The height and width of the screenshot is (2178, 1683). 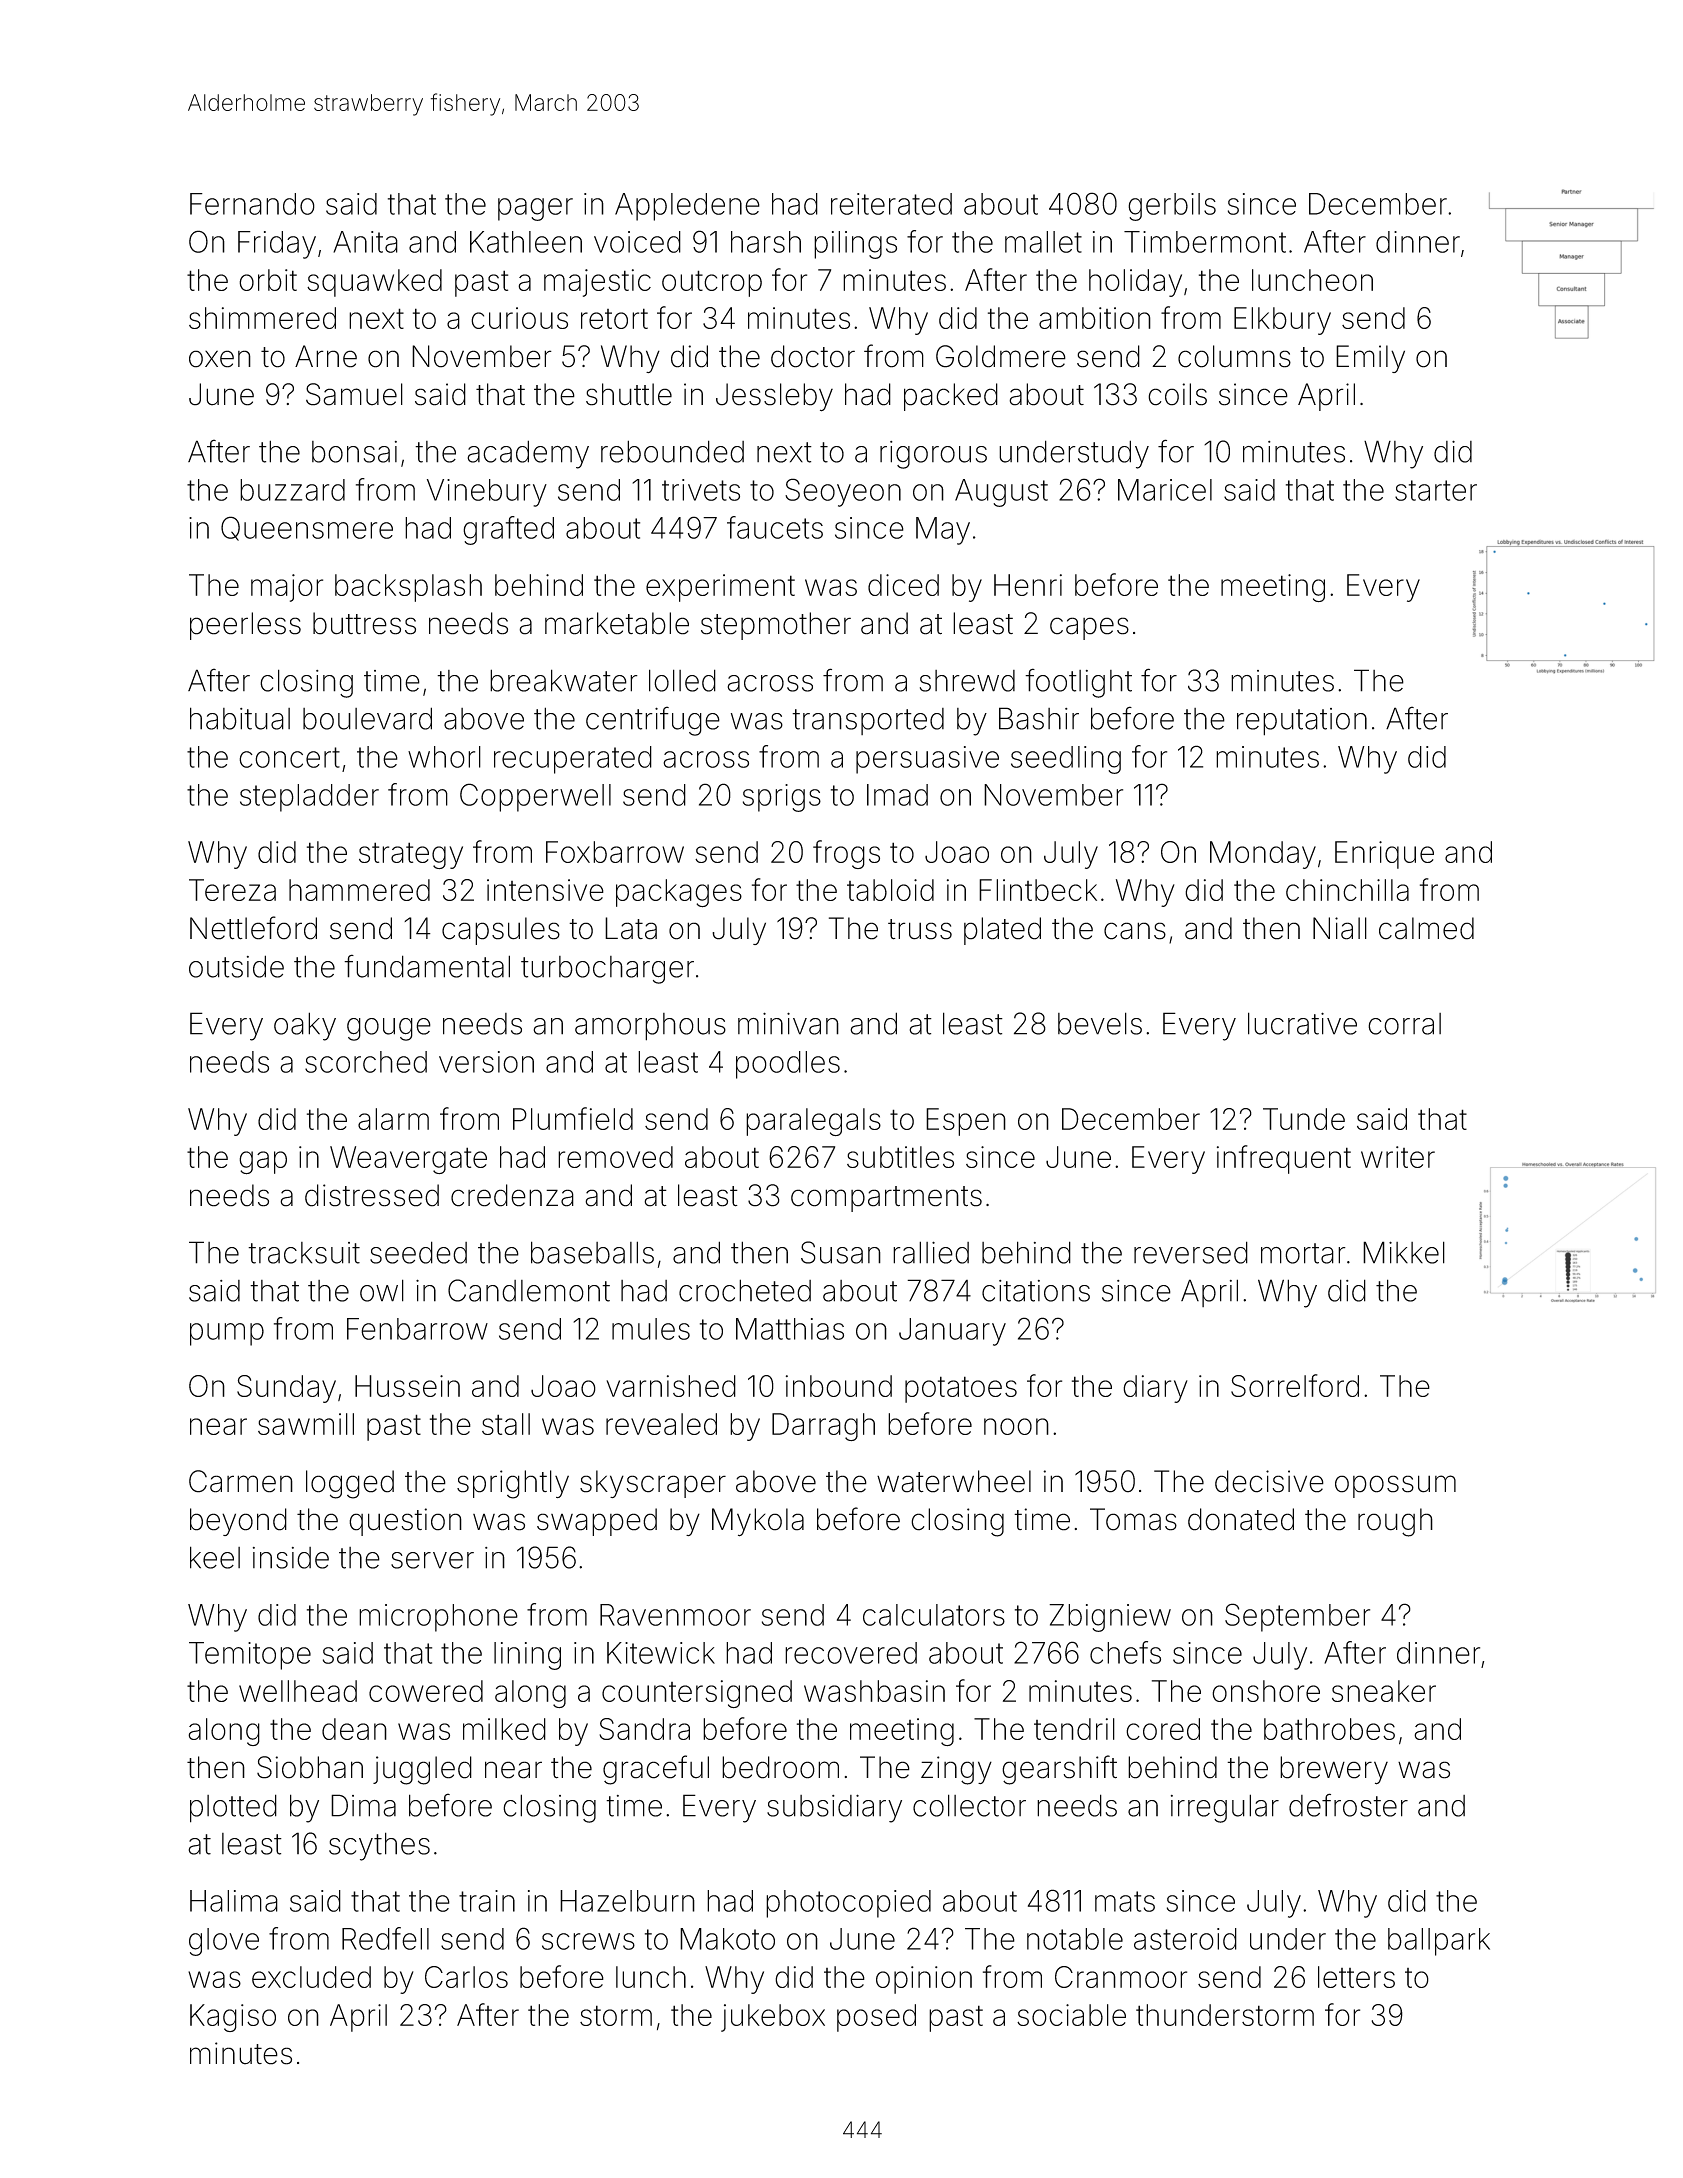 I want to click on tracksuit, so click(x=304, y=1253).
